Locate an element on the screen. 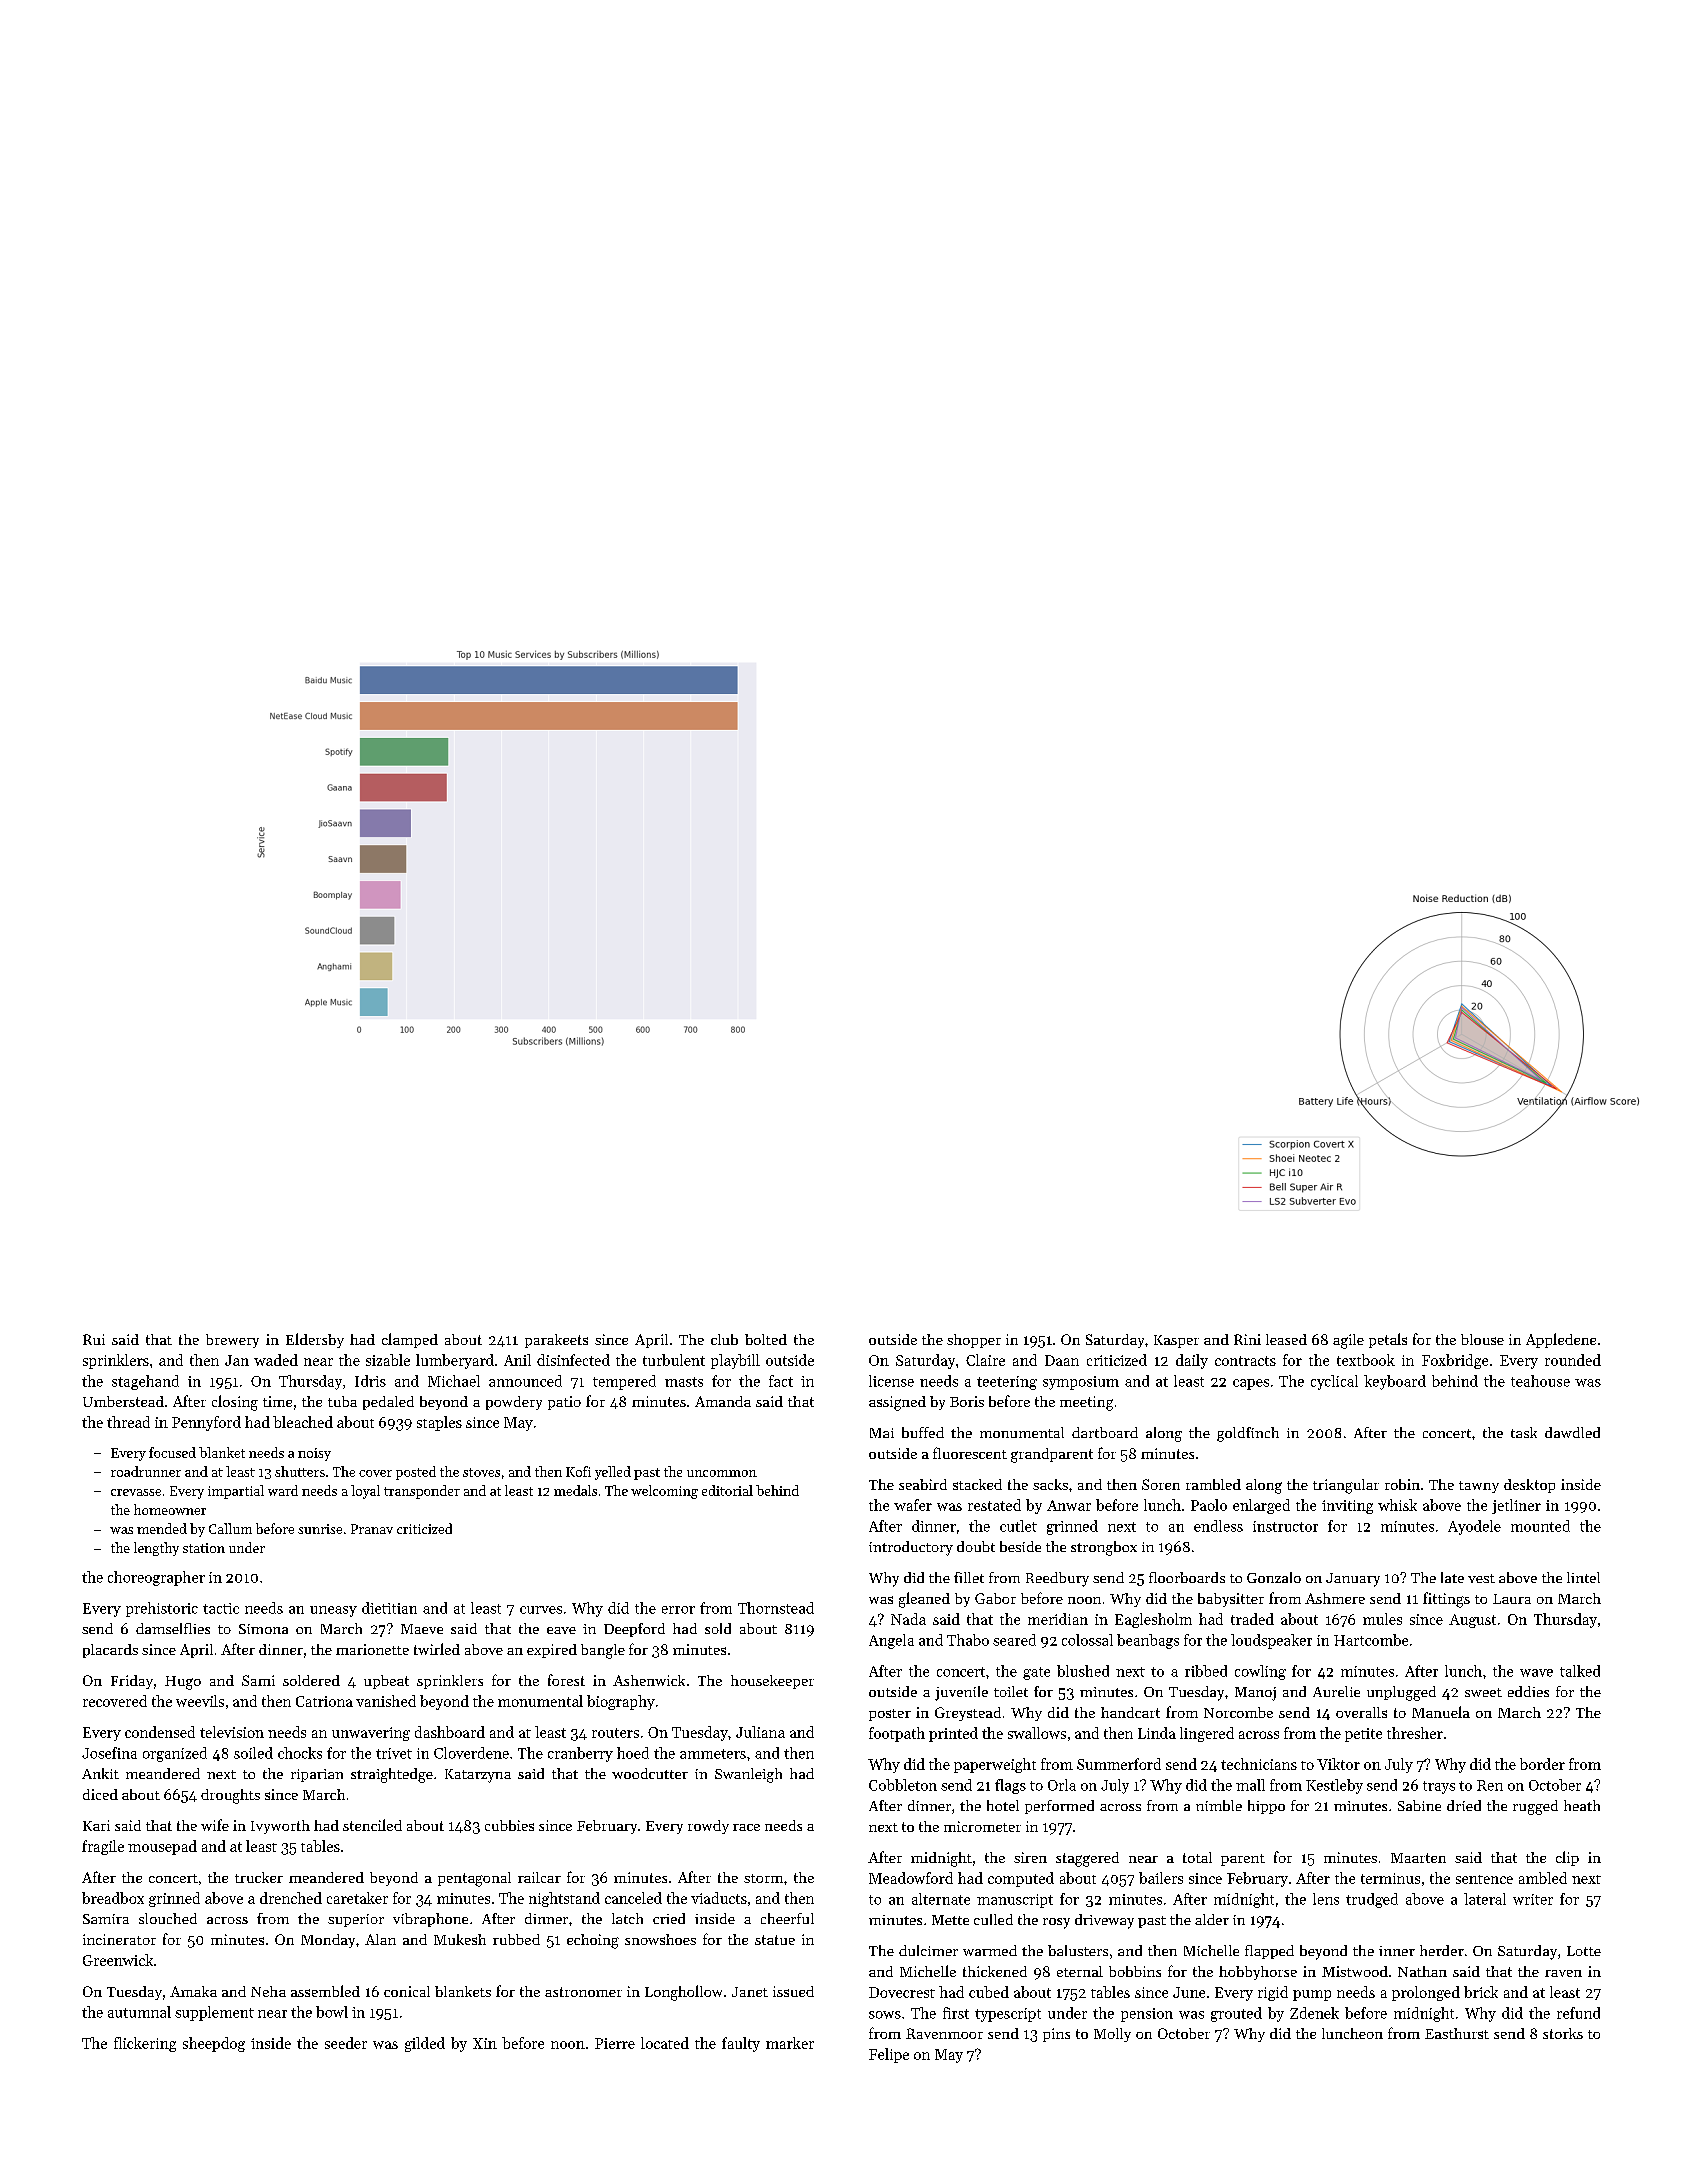 The height and width of the screenshot is (2178, 1683). Simona is located at coordinates (263, 1629).
